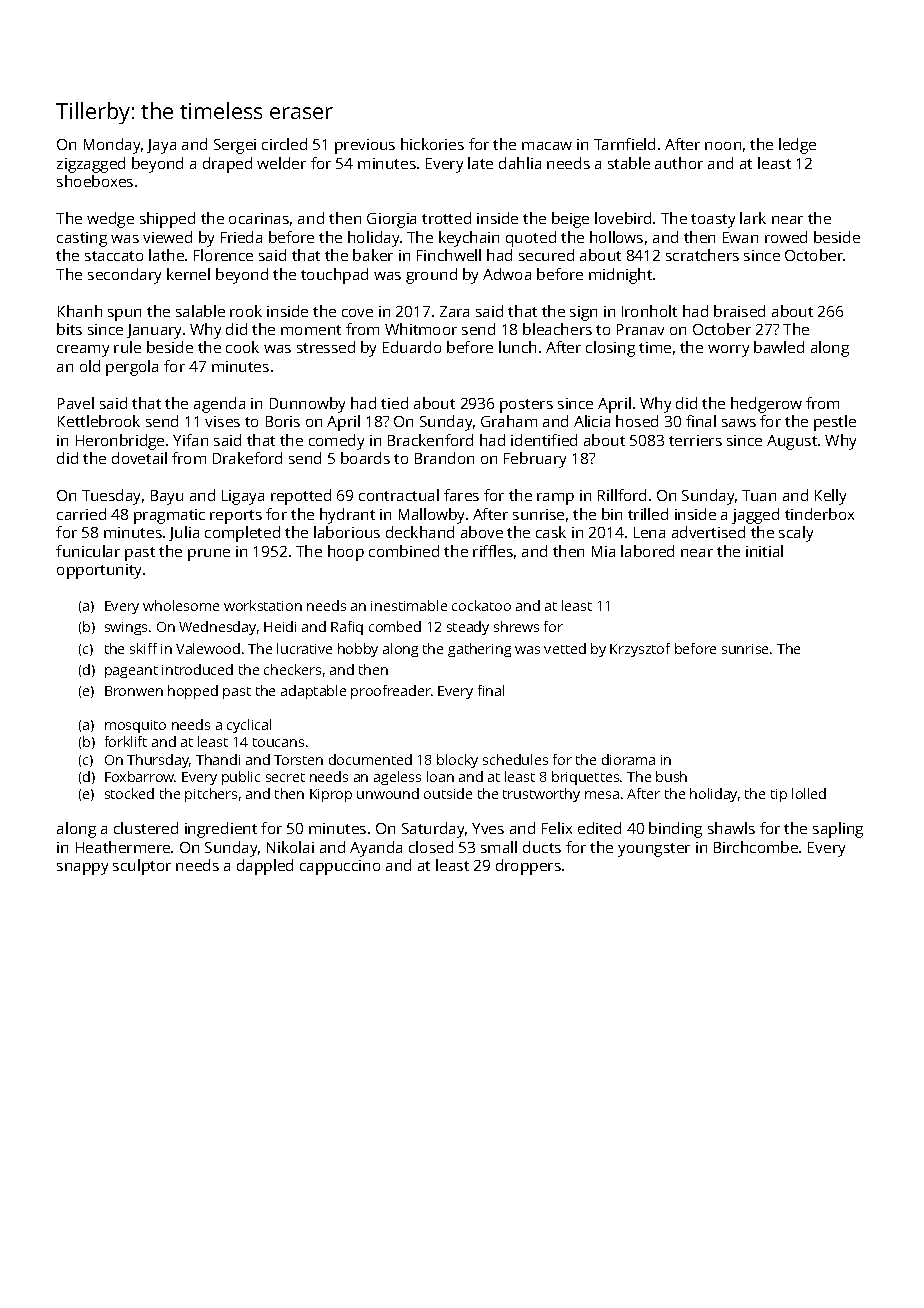  I want to click on hopped, so click(193, 692).
